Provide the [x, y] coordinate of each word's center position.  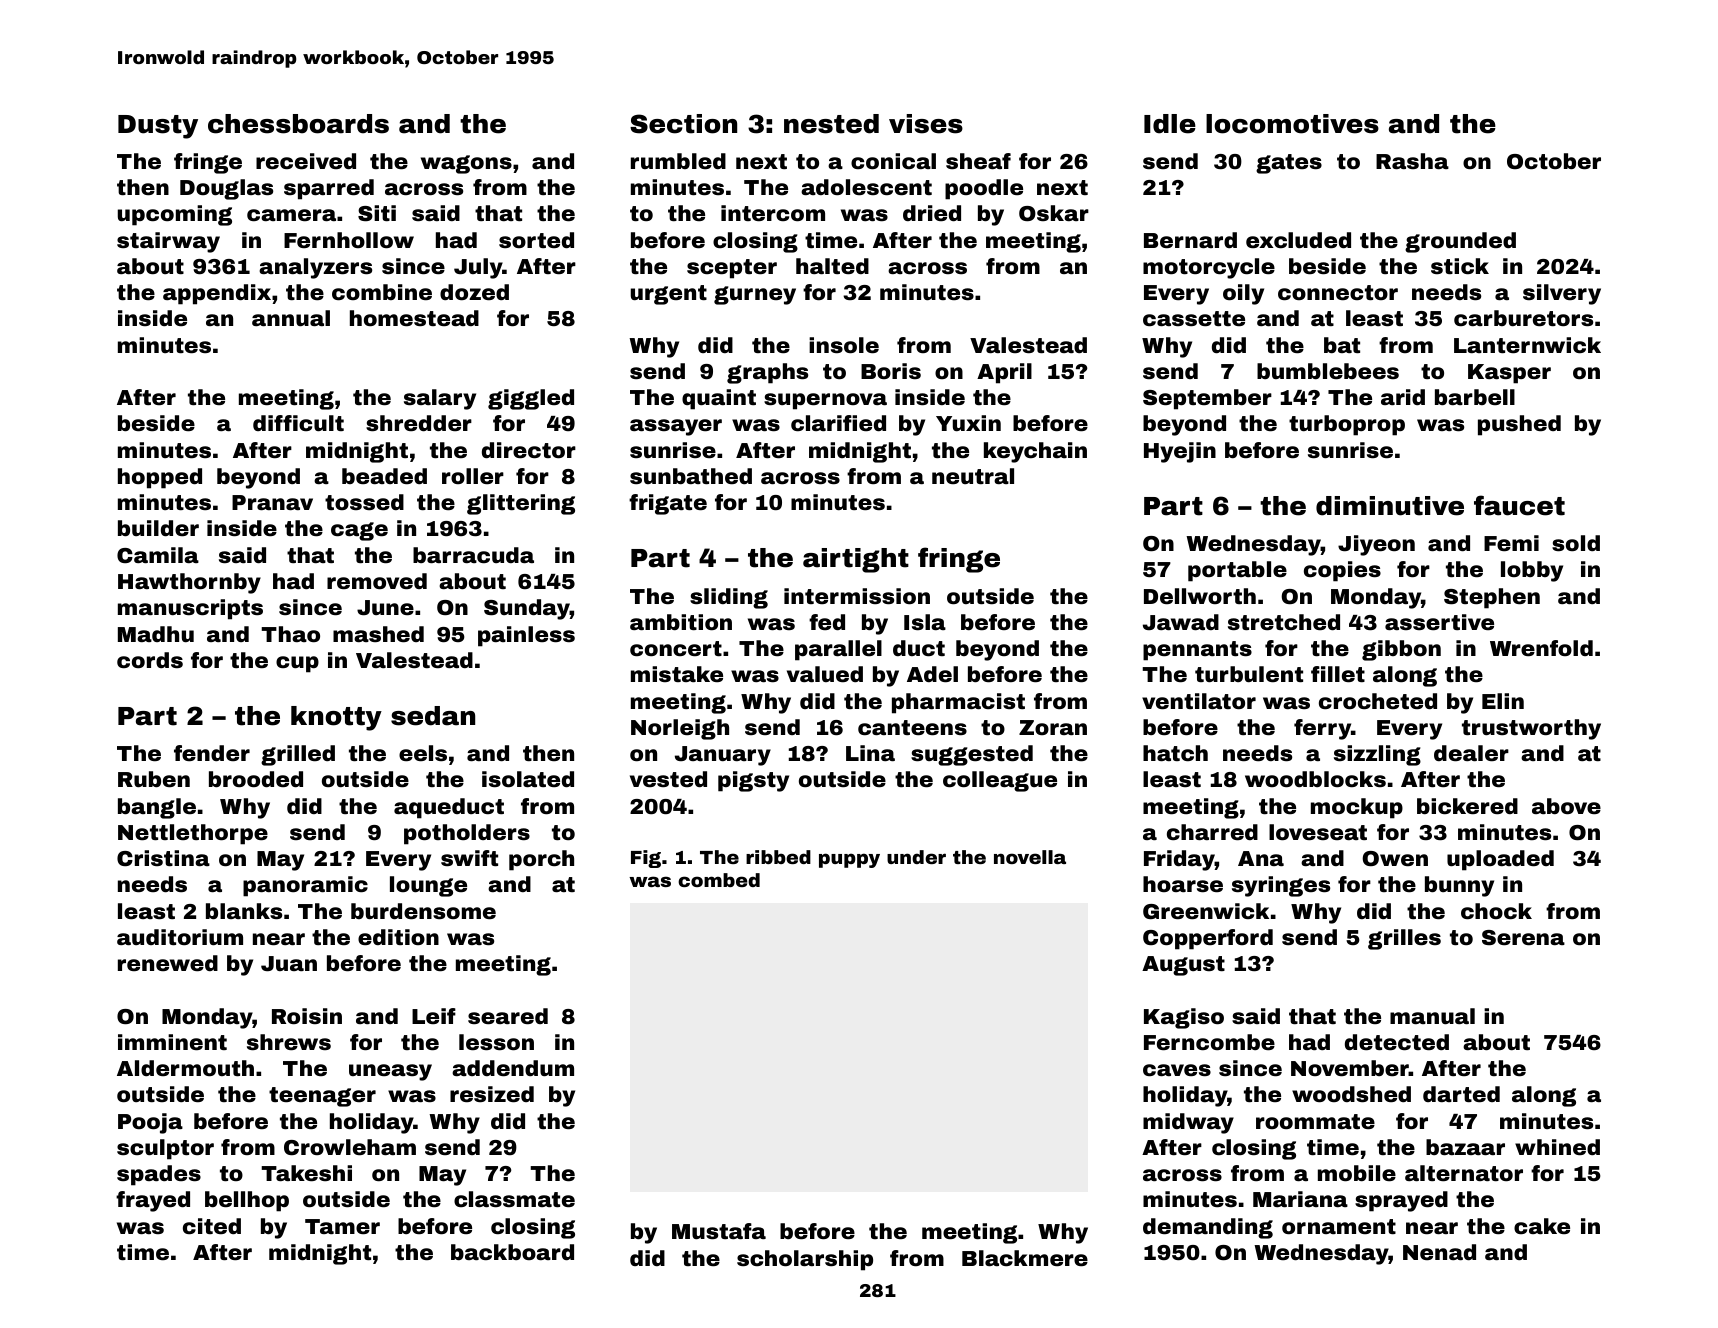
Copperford [1208, 939]
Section [683, 124]
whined [1557, 1147]
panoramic [305, 886]
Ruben [154, 779]
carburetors [1523, 318]
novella [1030, 857]
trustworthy [1531, 729]
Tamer [342, 1227]
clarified [838, 423]
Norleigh [680, 729]
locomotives [1292, 124]
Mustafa [719, 1231]
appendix [217, 294]
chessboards [298, 124]
